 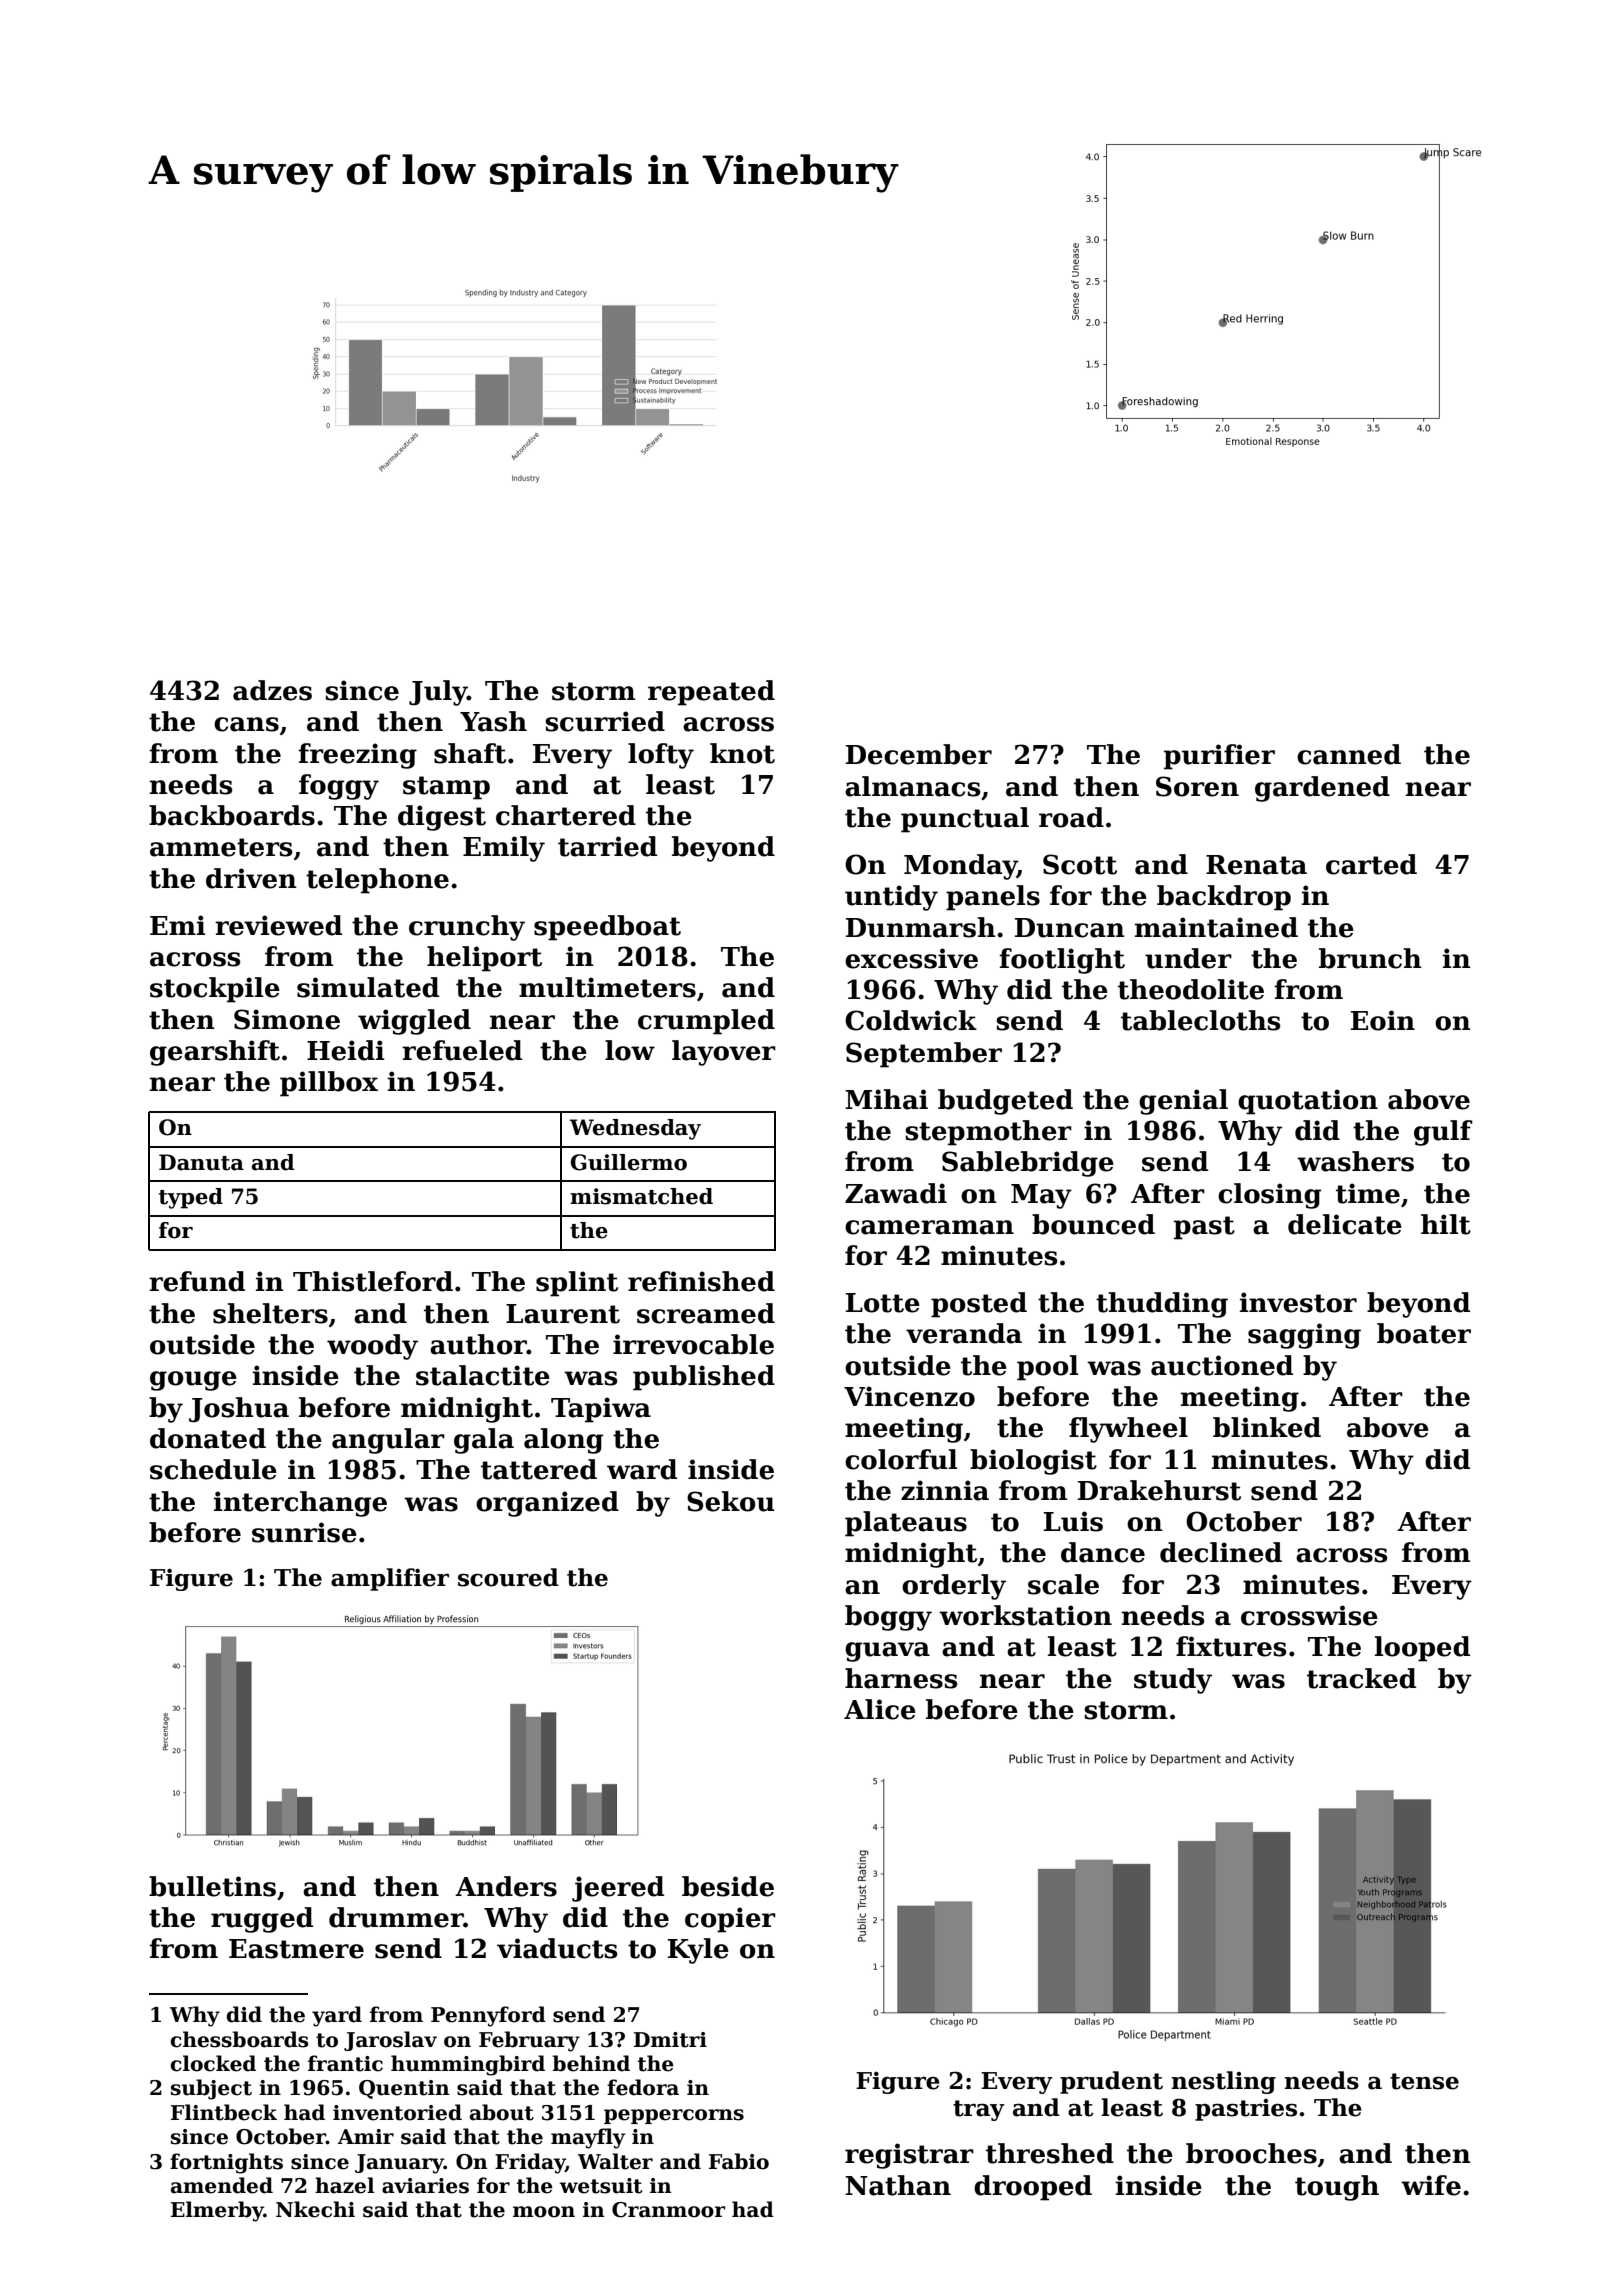 What do you see at coordinates (1200, 1020) in the page?
I see `tablecloths` at bounding box center [1200, 1020].
